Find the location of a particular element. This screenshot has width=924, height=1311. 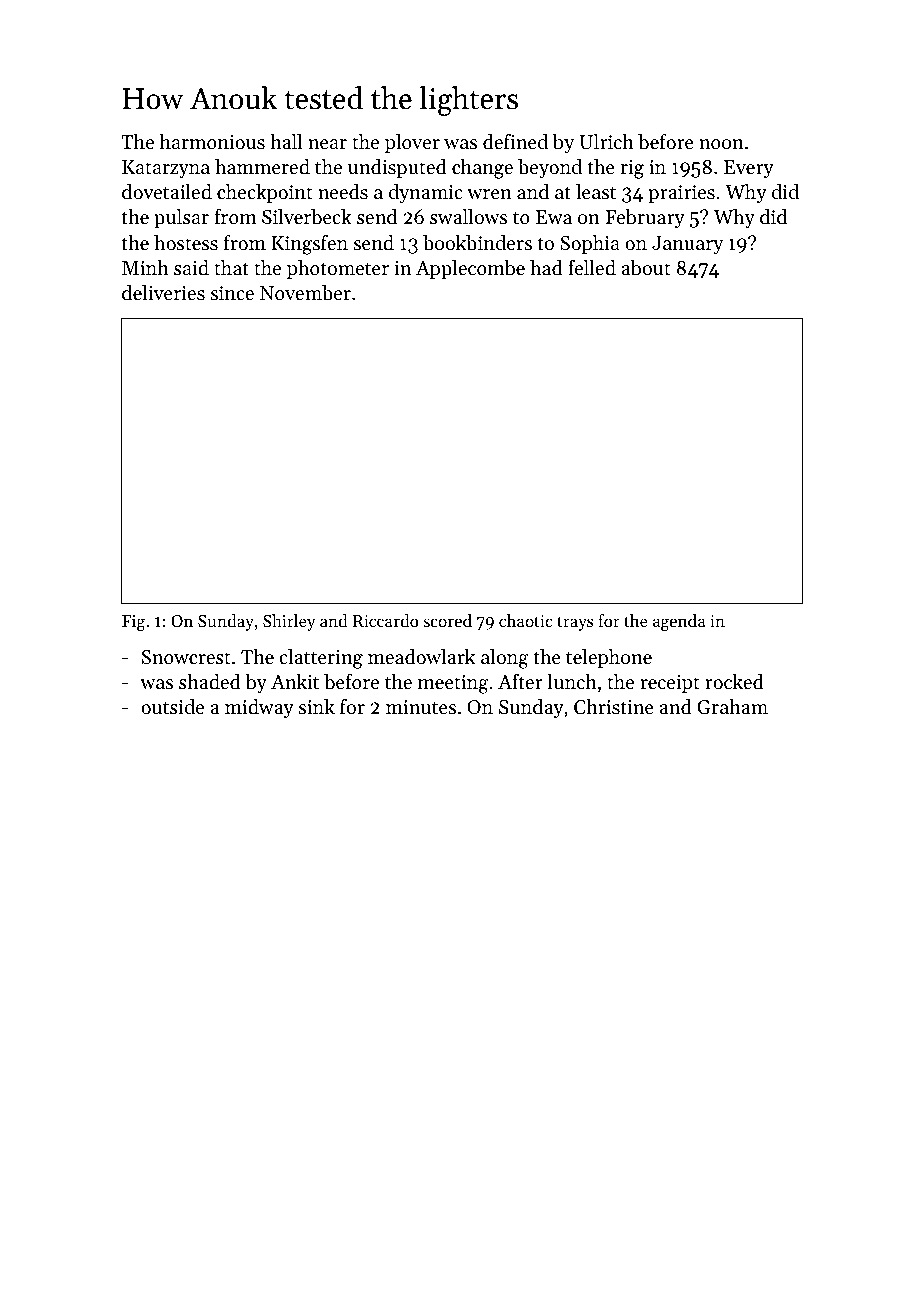

Graham is located at coordinates (732, 707).
